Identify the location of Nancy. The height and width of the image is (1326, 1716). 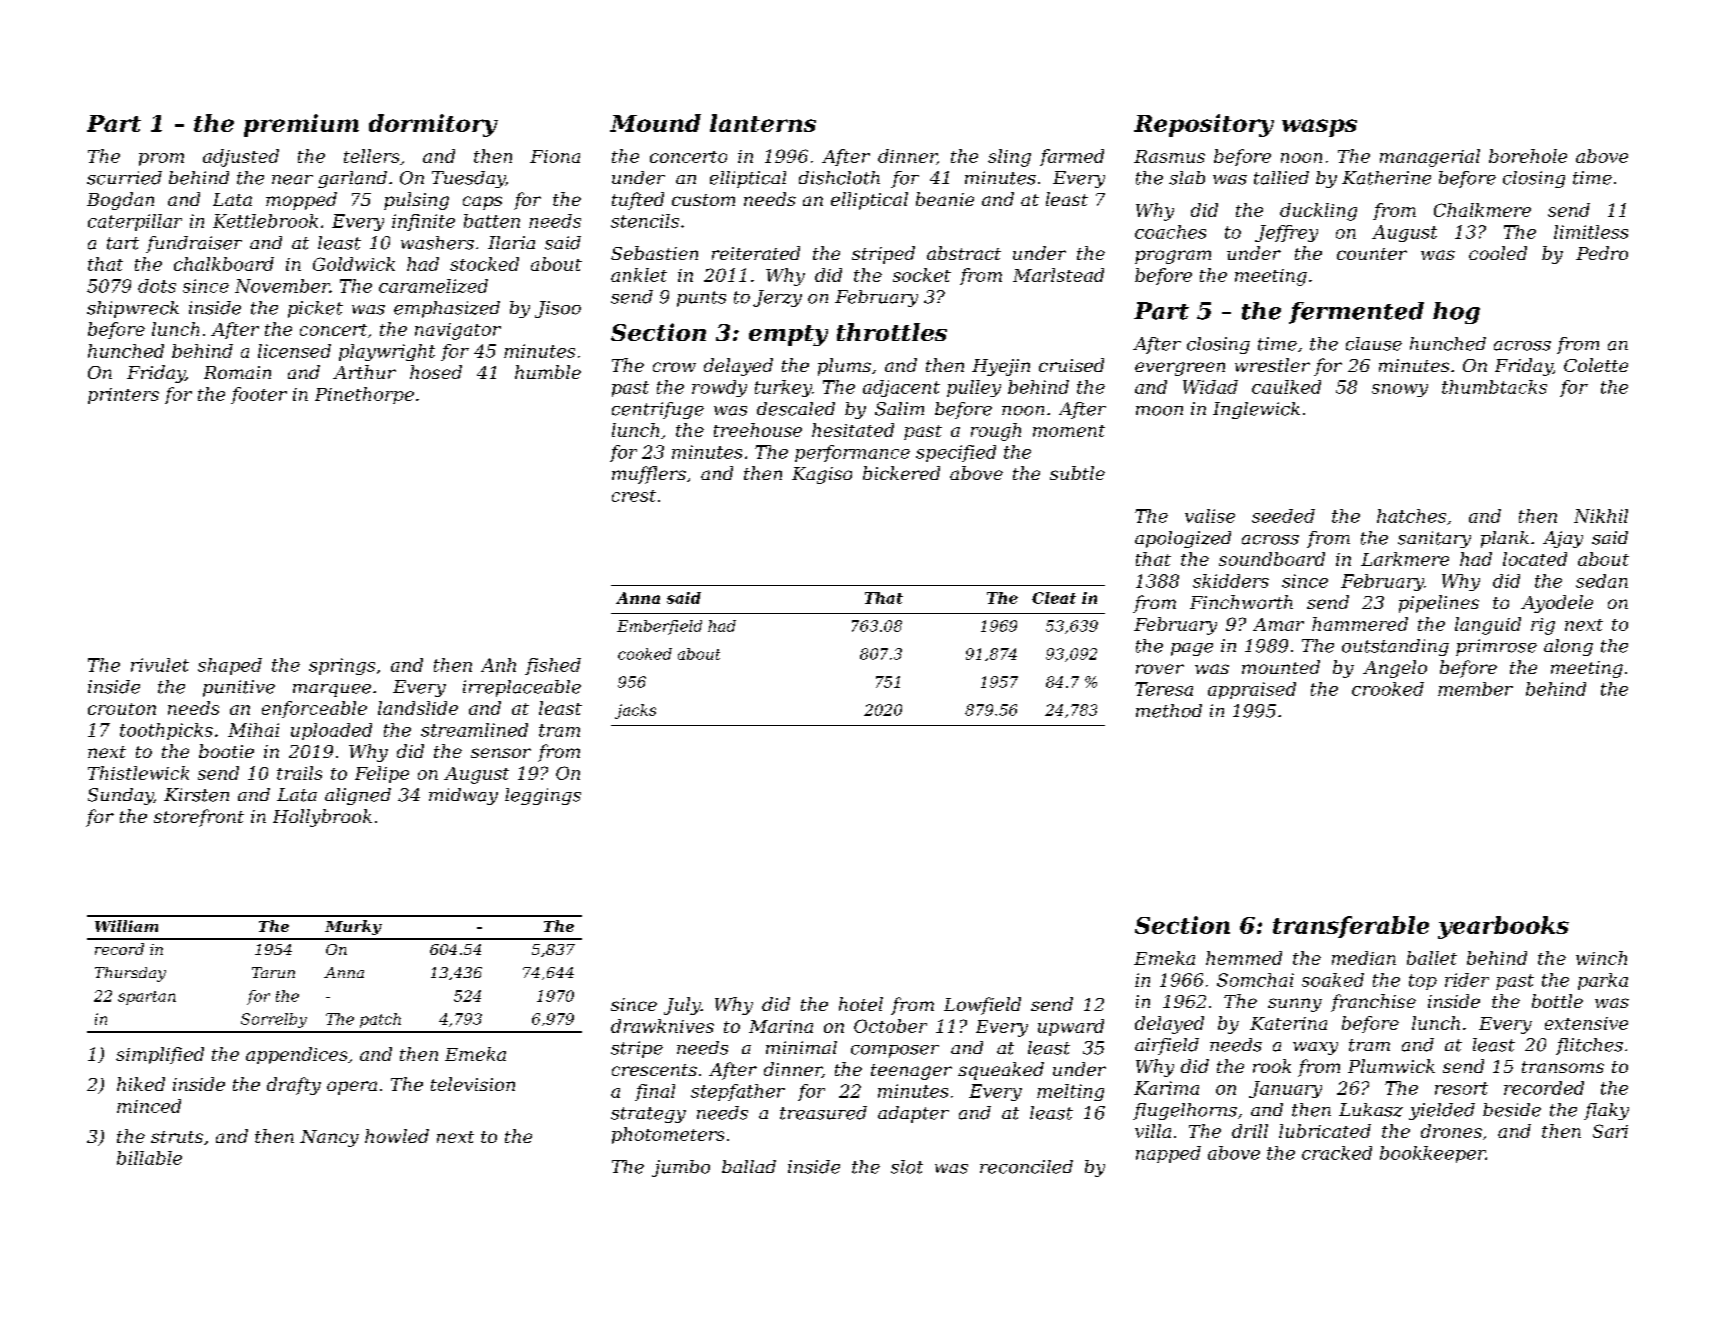
(329, 1138).
